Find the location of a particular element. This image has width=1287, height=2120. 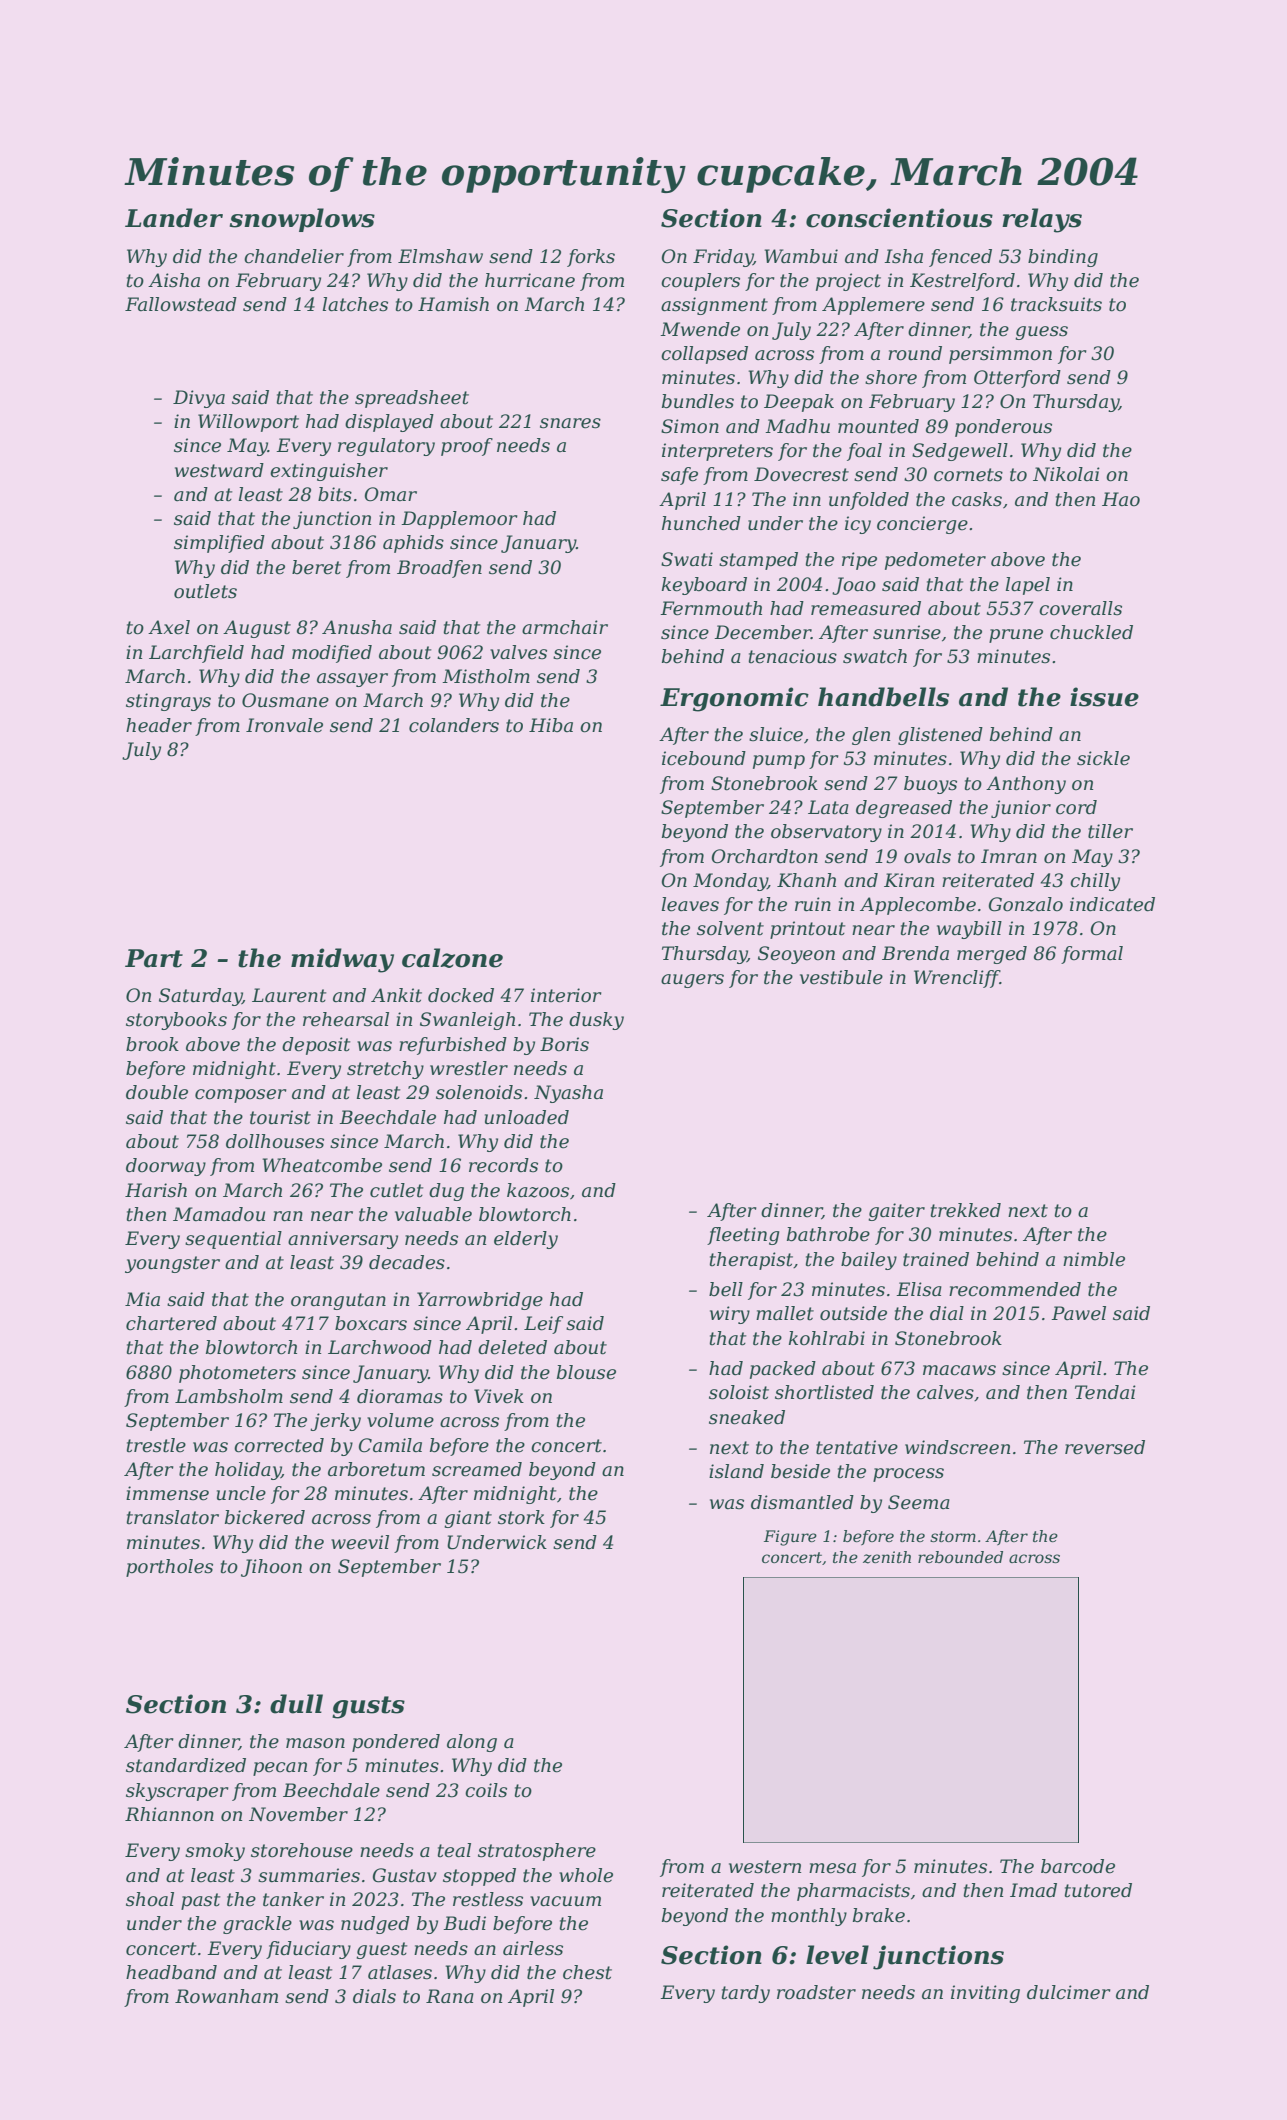

forks is located at coordinates (591, 258).
